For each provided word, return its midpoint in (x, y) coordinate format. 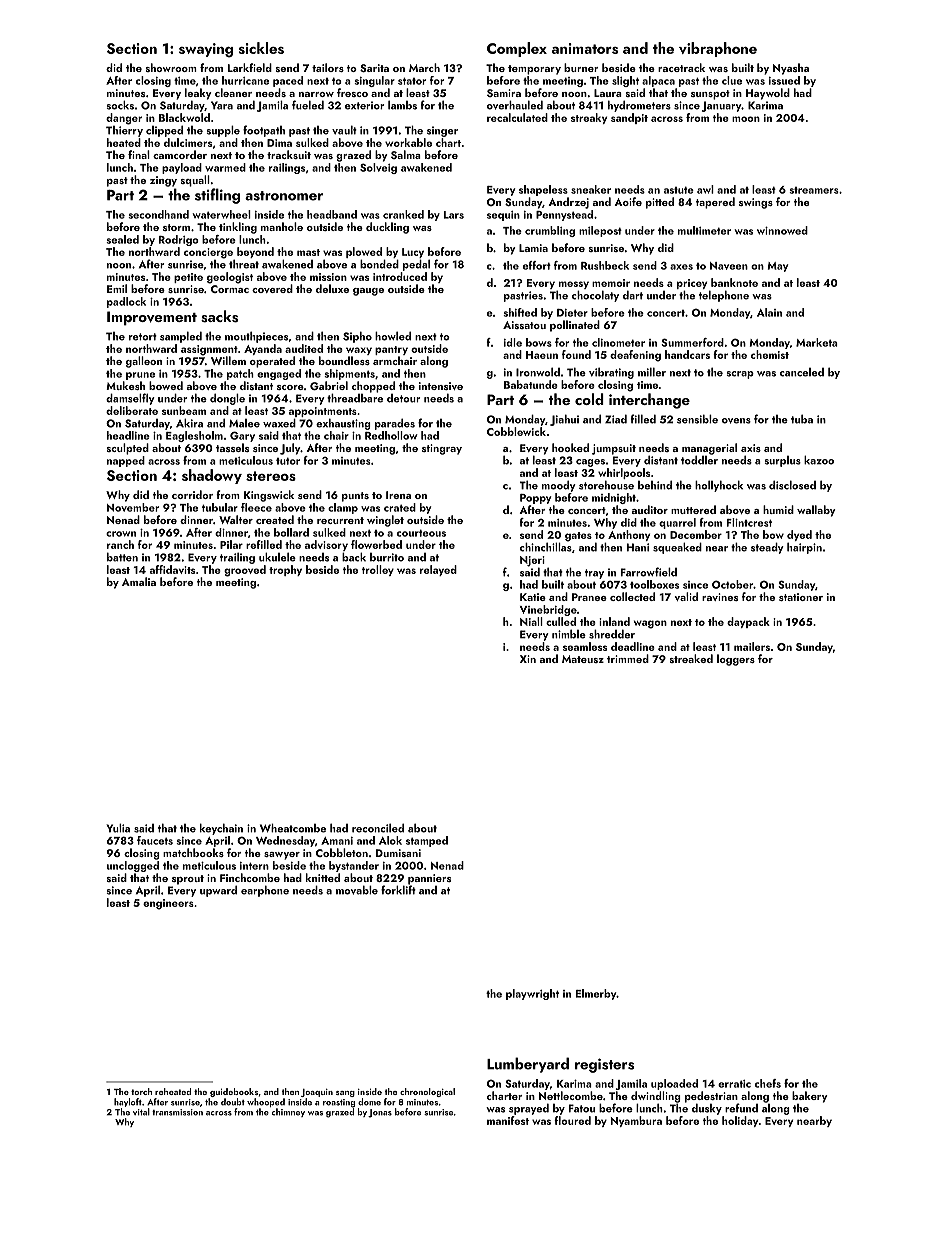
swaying (206, 50)
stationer (801, 597)
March (424, 67)
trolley (378, 570)
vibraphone (718, 49)
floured (572, 1120)
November (133, 507)
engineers (168, 904)
